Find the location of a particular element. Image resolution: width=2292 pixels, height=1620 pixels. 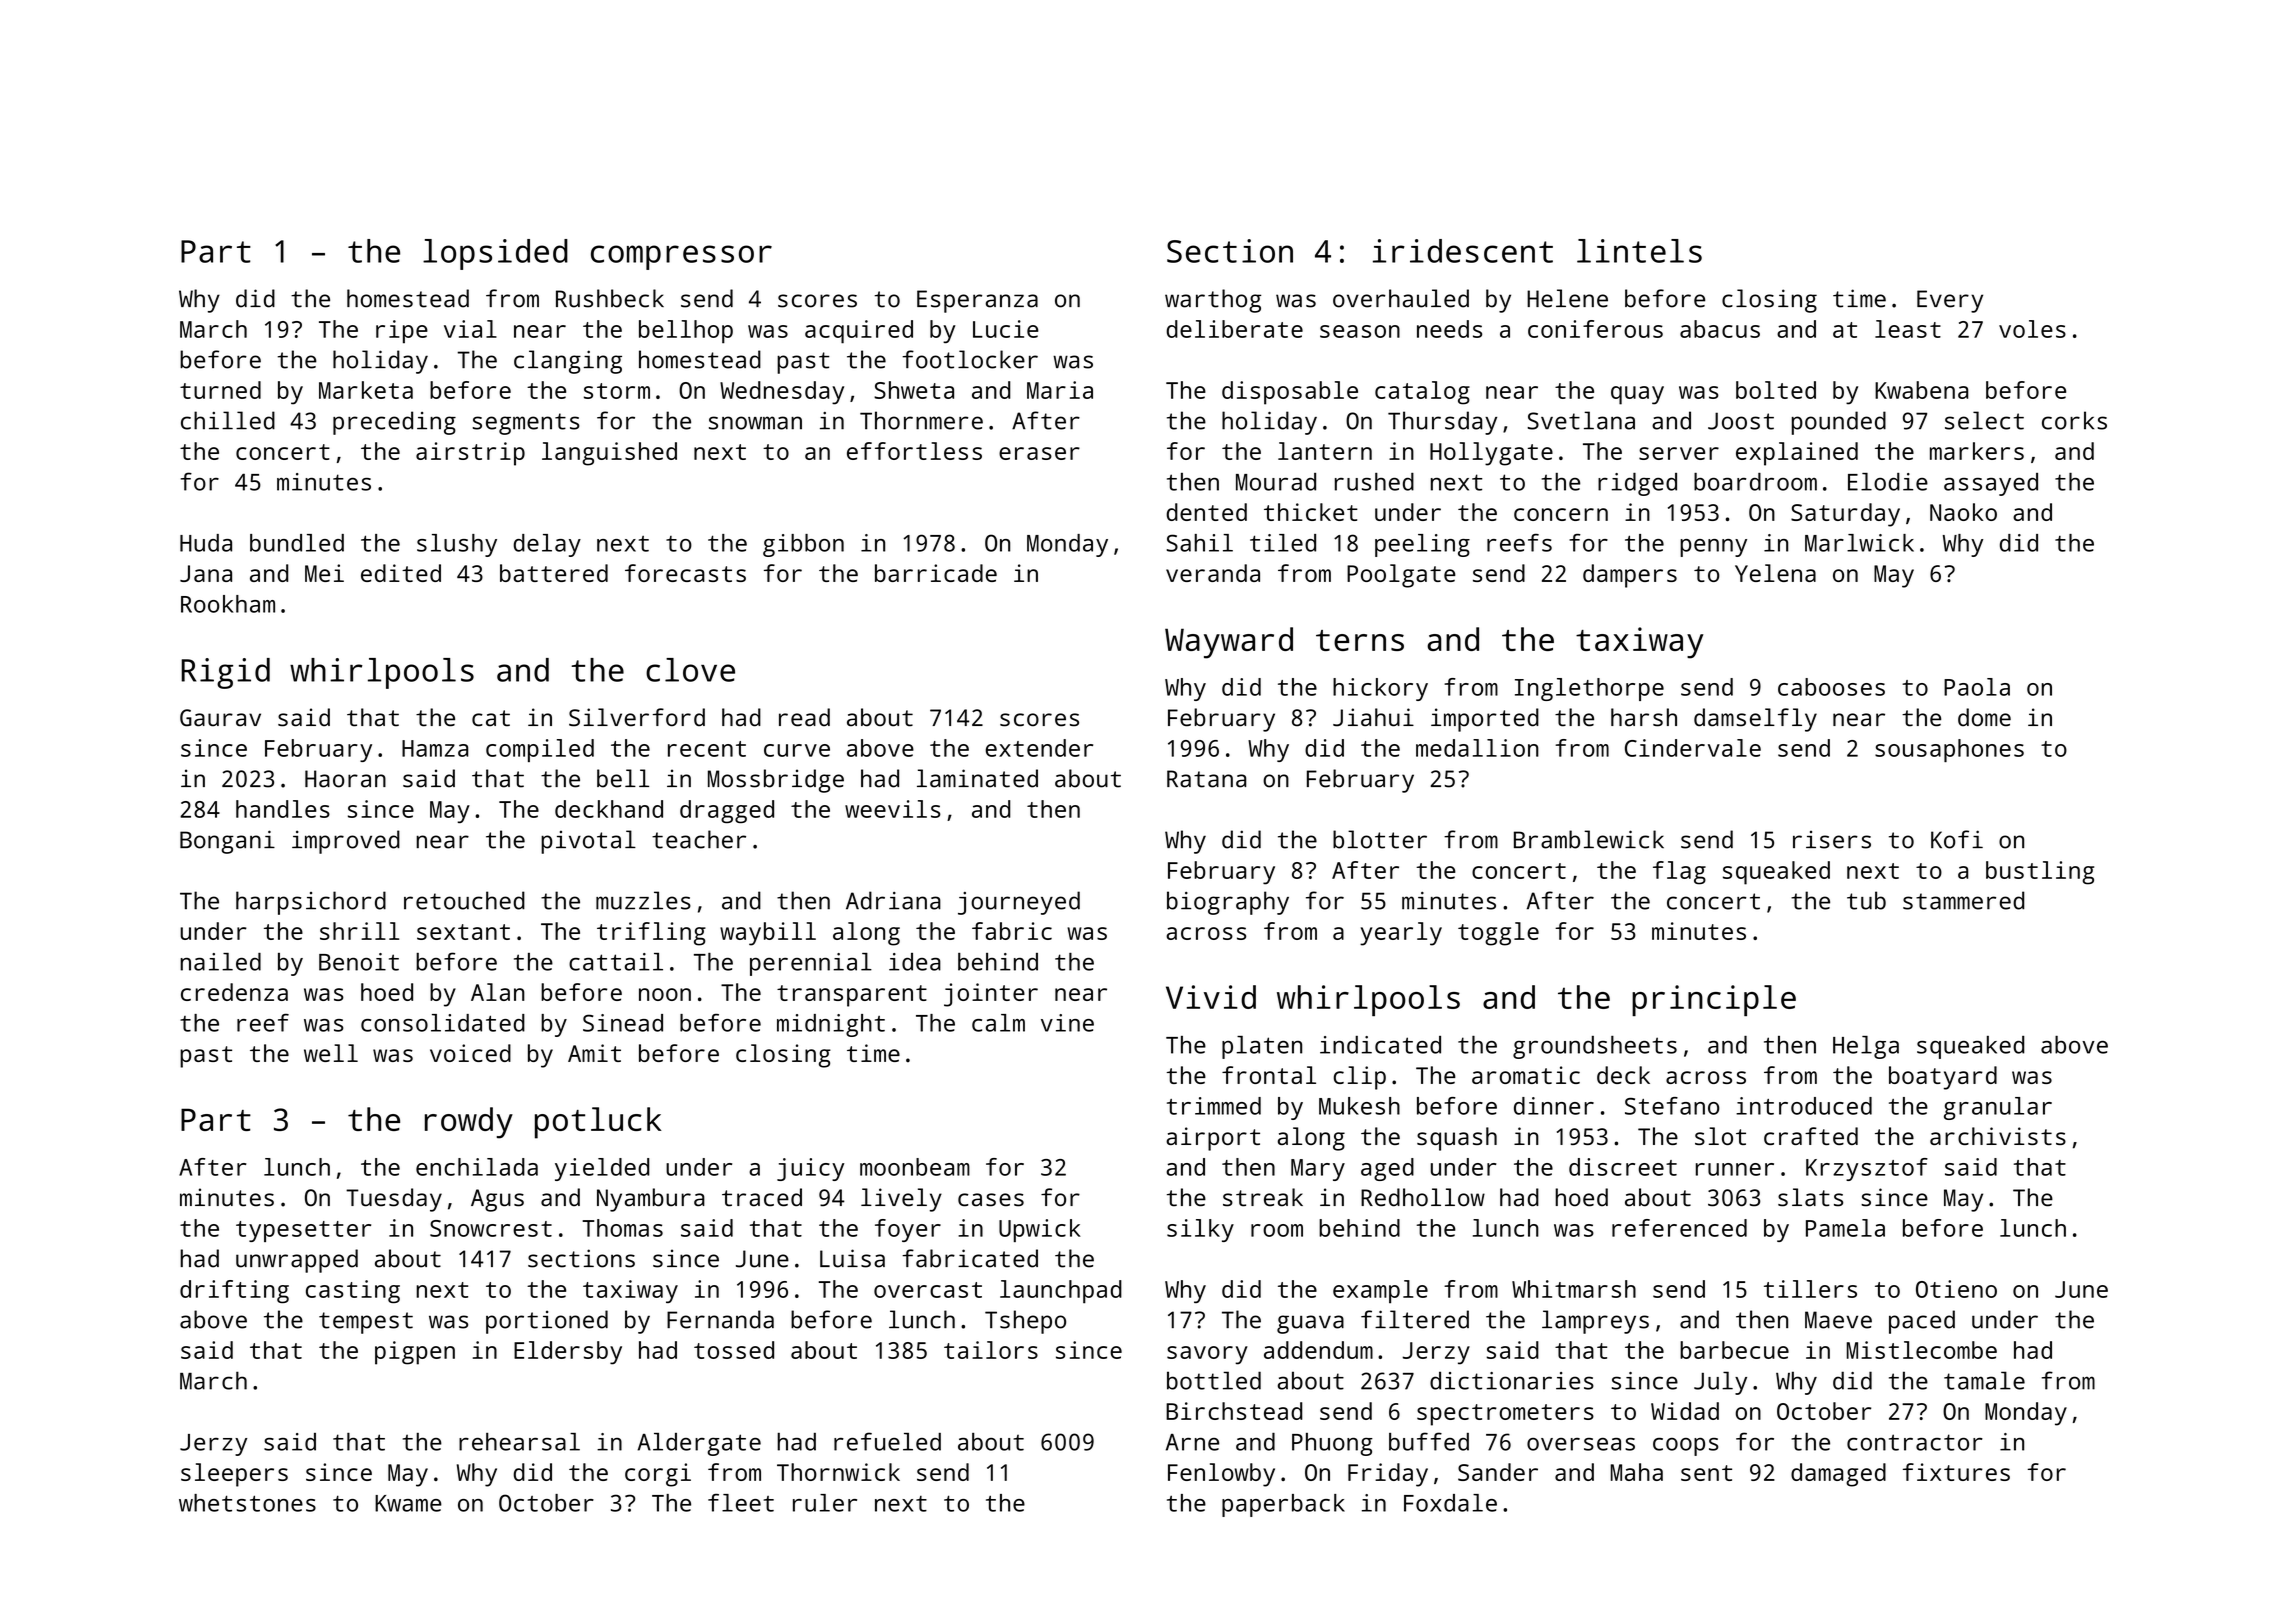

Bramblewick is located at coordinates (1589, 839).
